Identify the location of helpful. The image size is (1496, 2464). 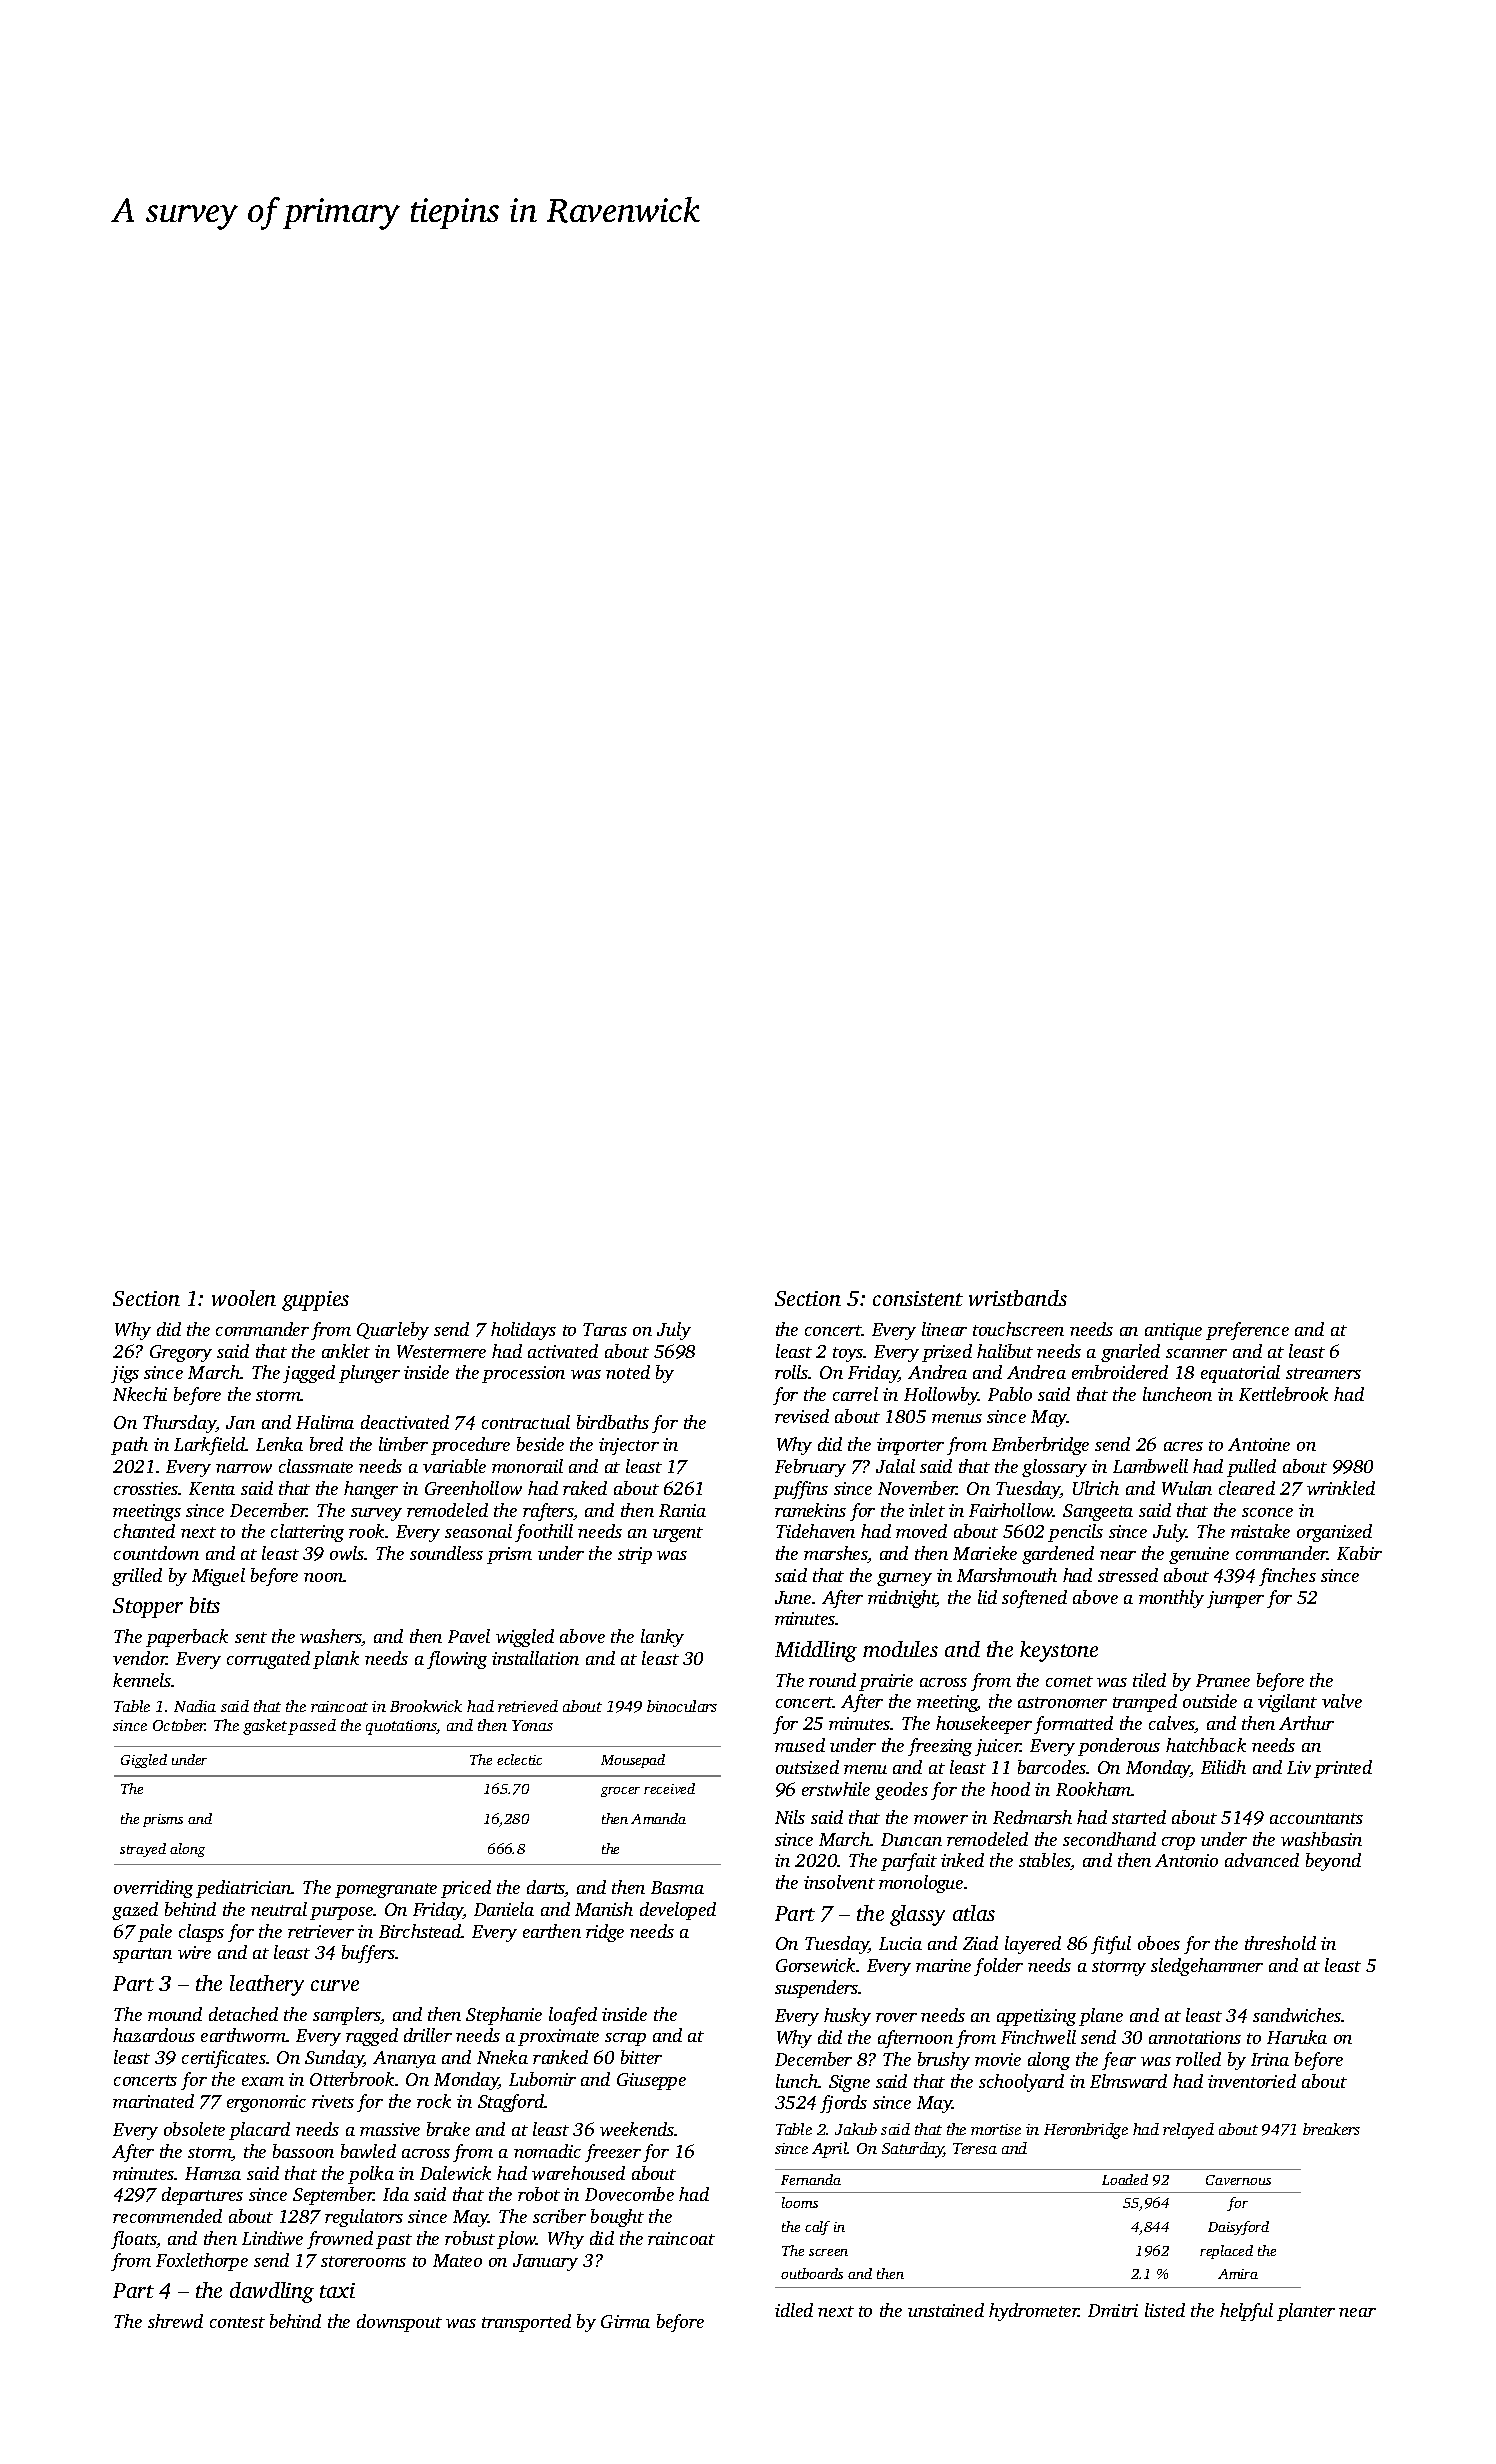
(1246, 2312).
